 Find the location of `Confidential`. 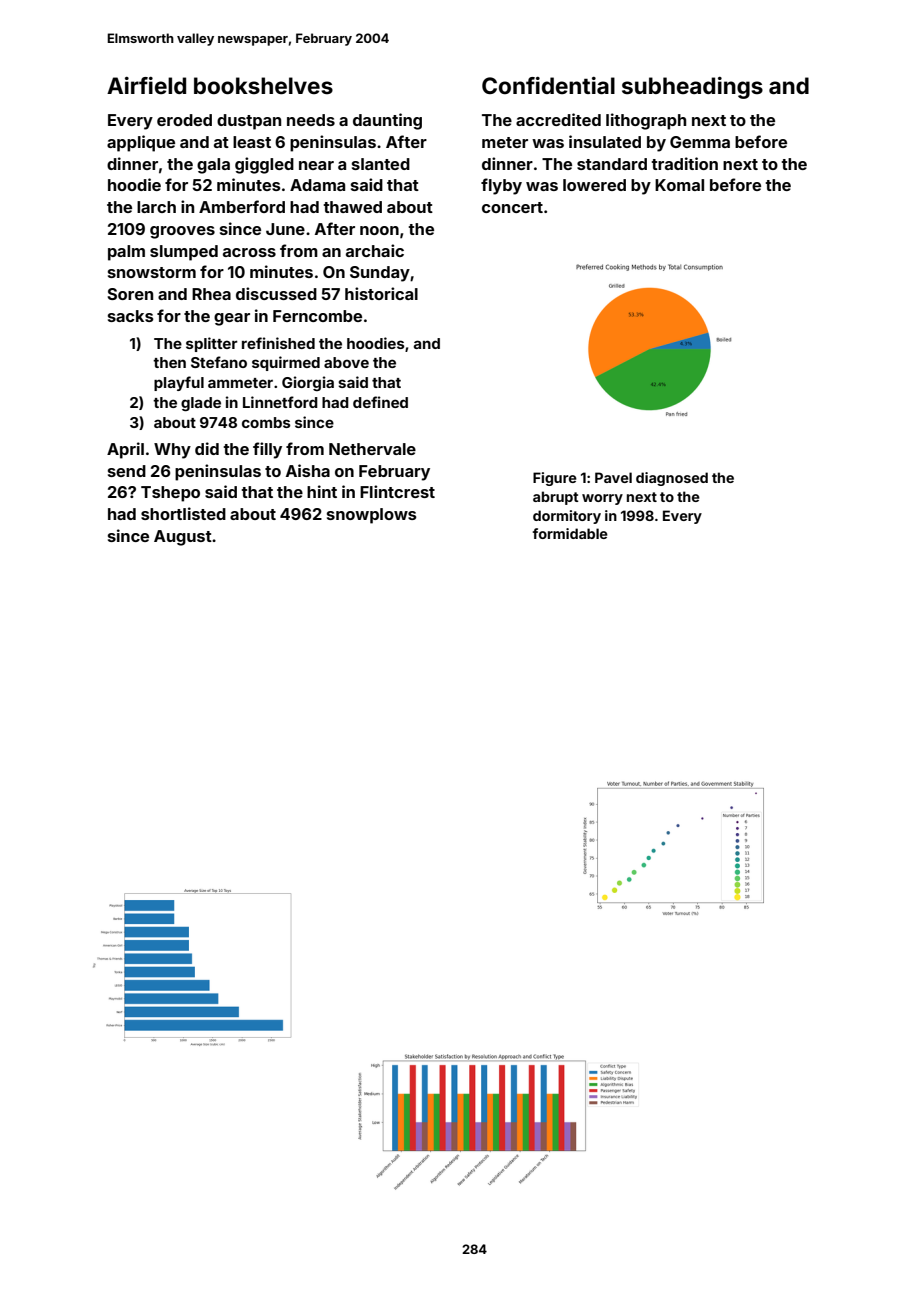

Confidential is located at coordinates (548, 85).
